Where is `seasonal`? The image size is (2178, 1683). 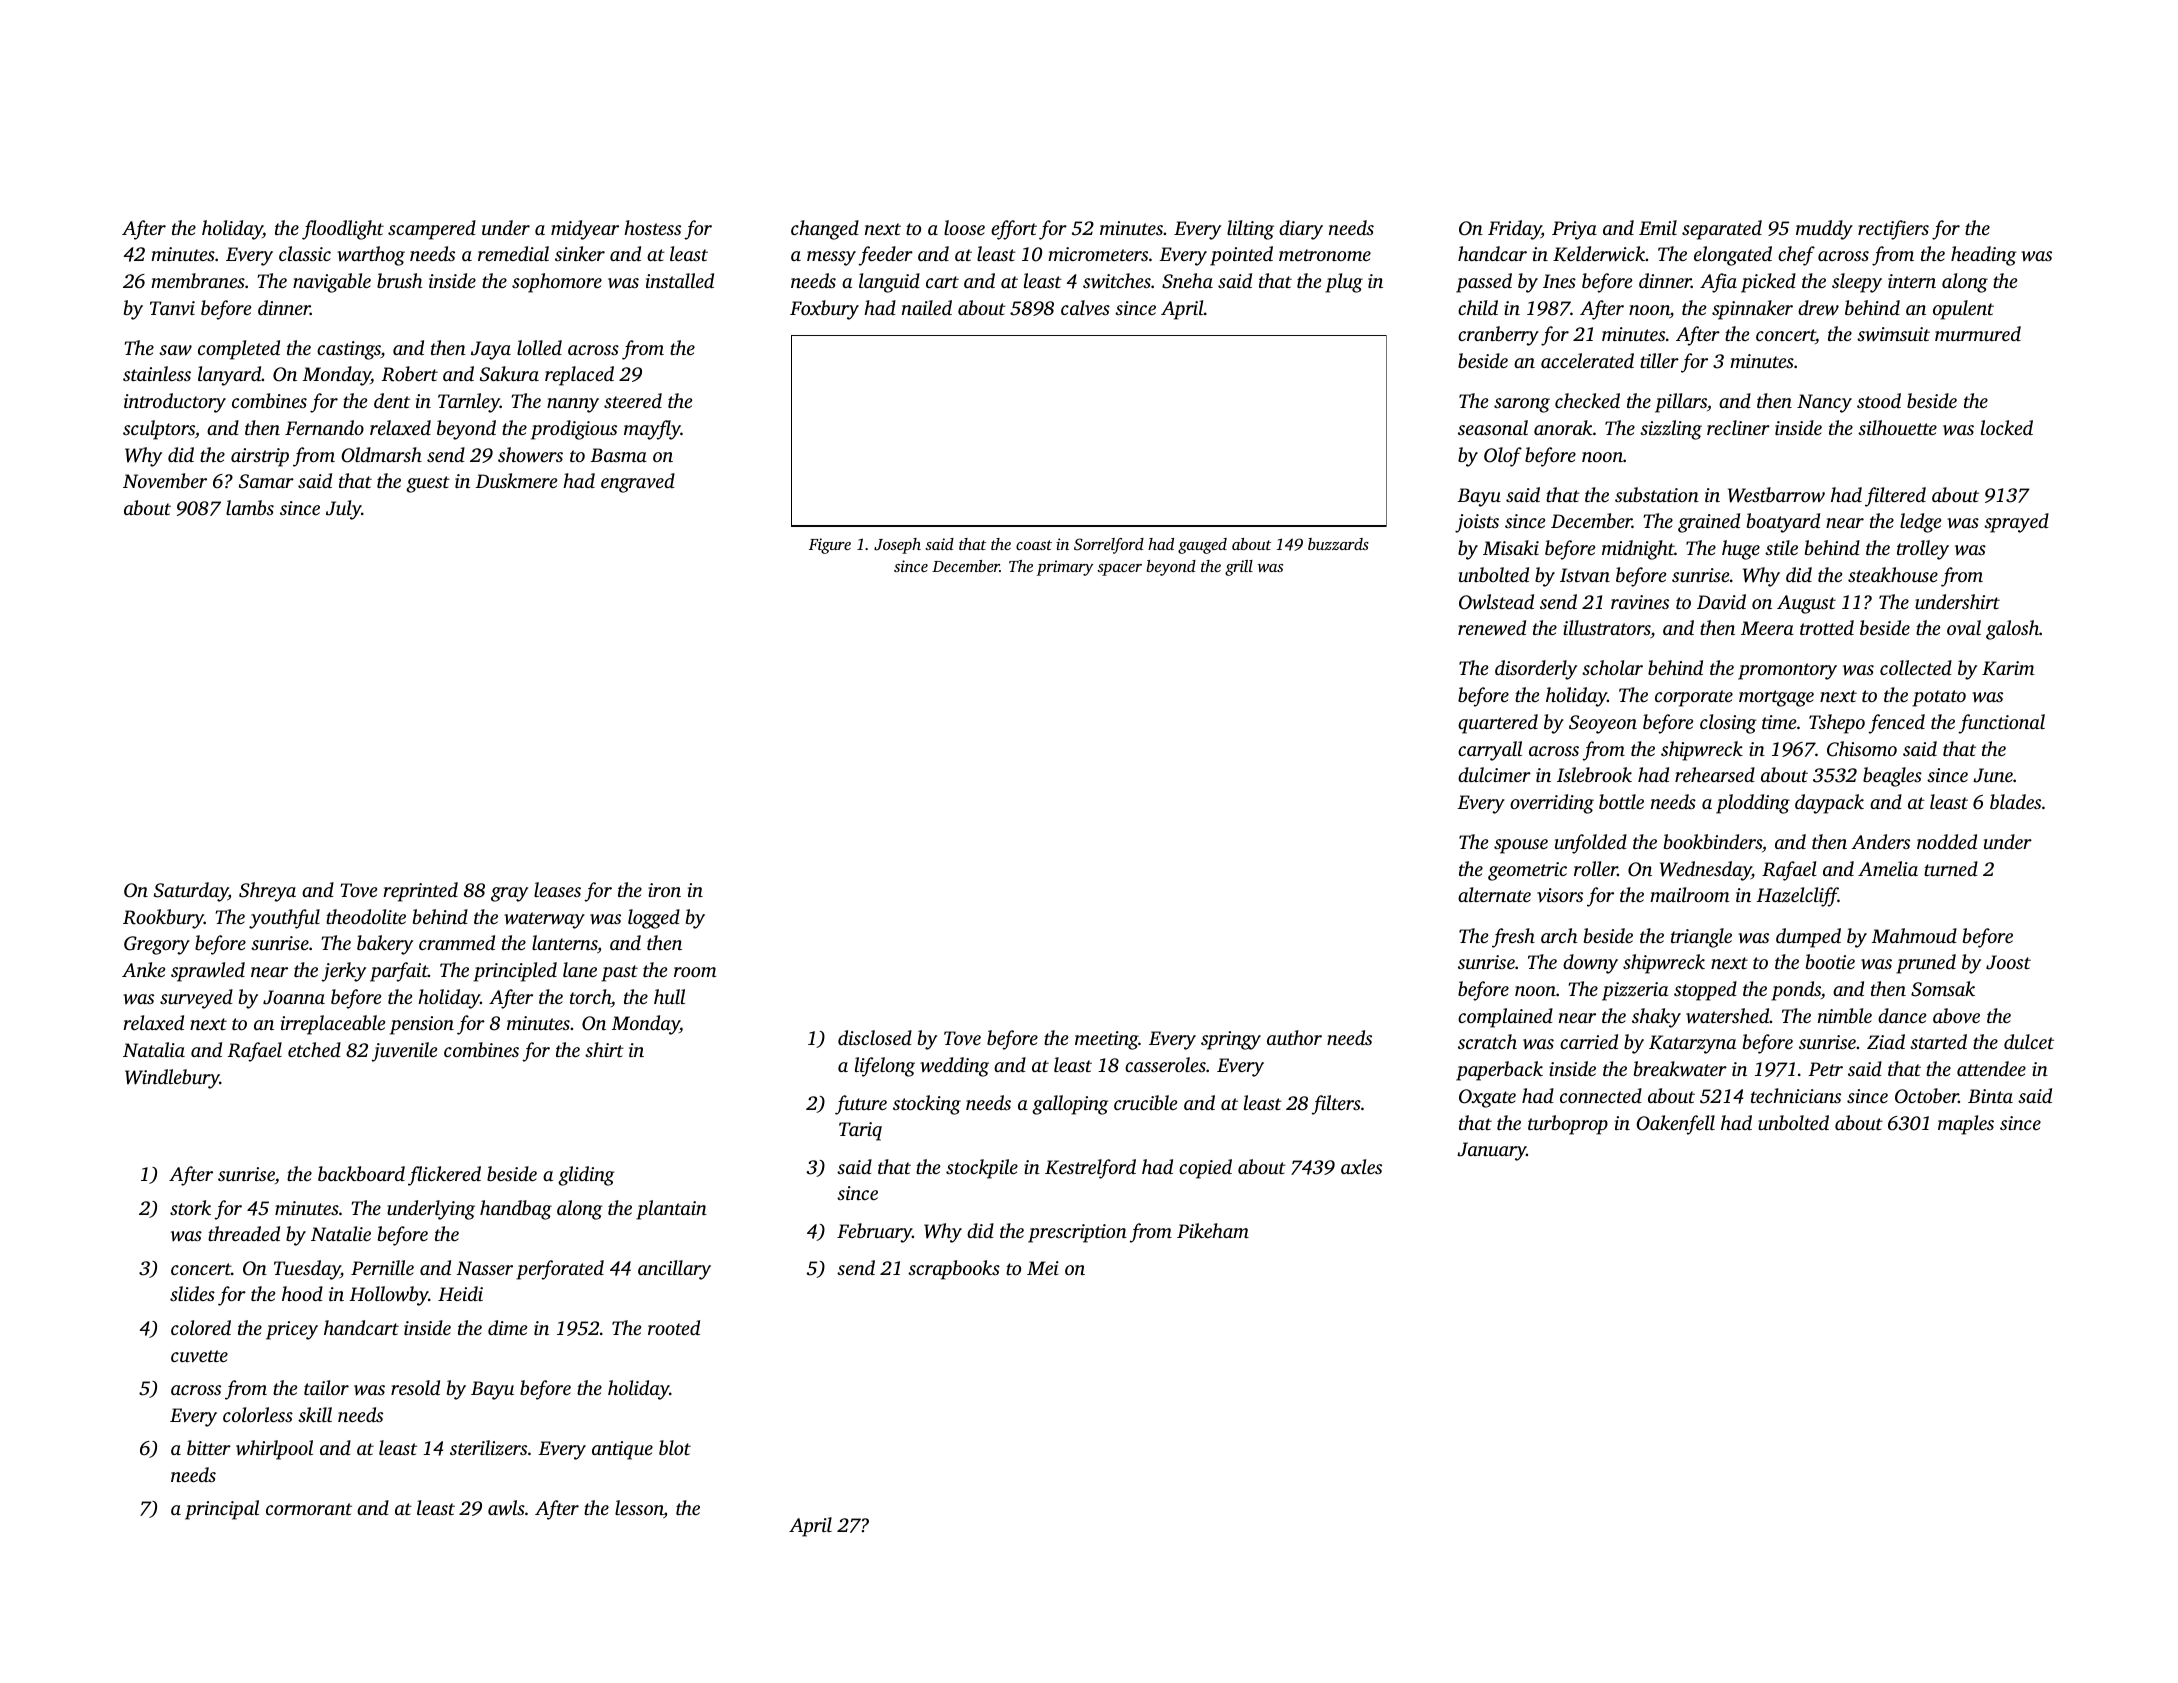
seasonal is located at coordinates (1493, 427).
